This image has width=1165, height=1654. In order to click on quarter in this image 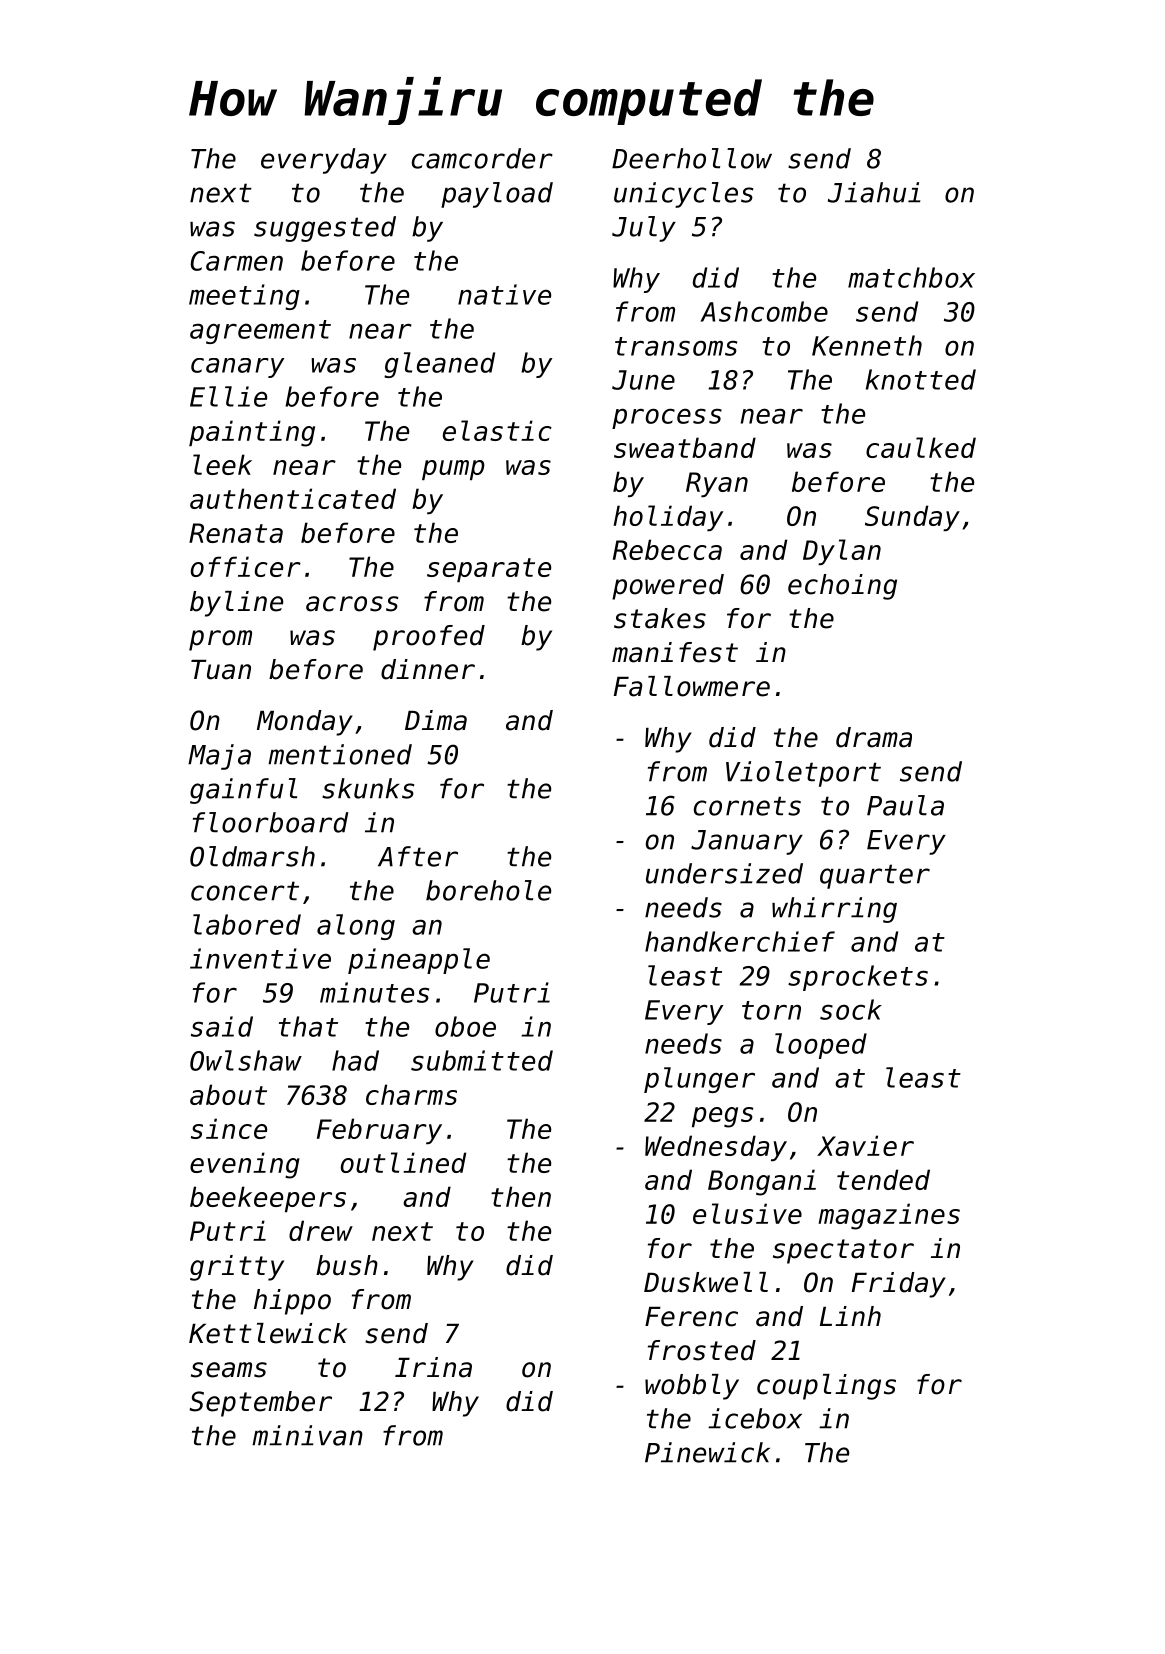, I will do `click(875, 876)`.
